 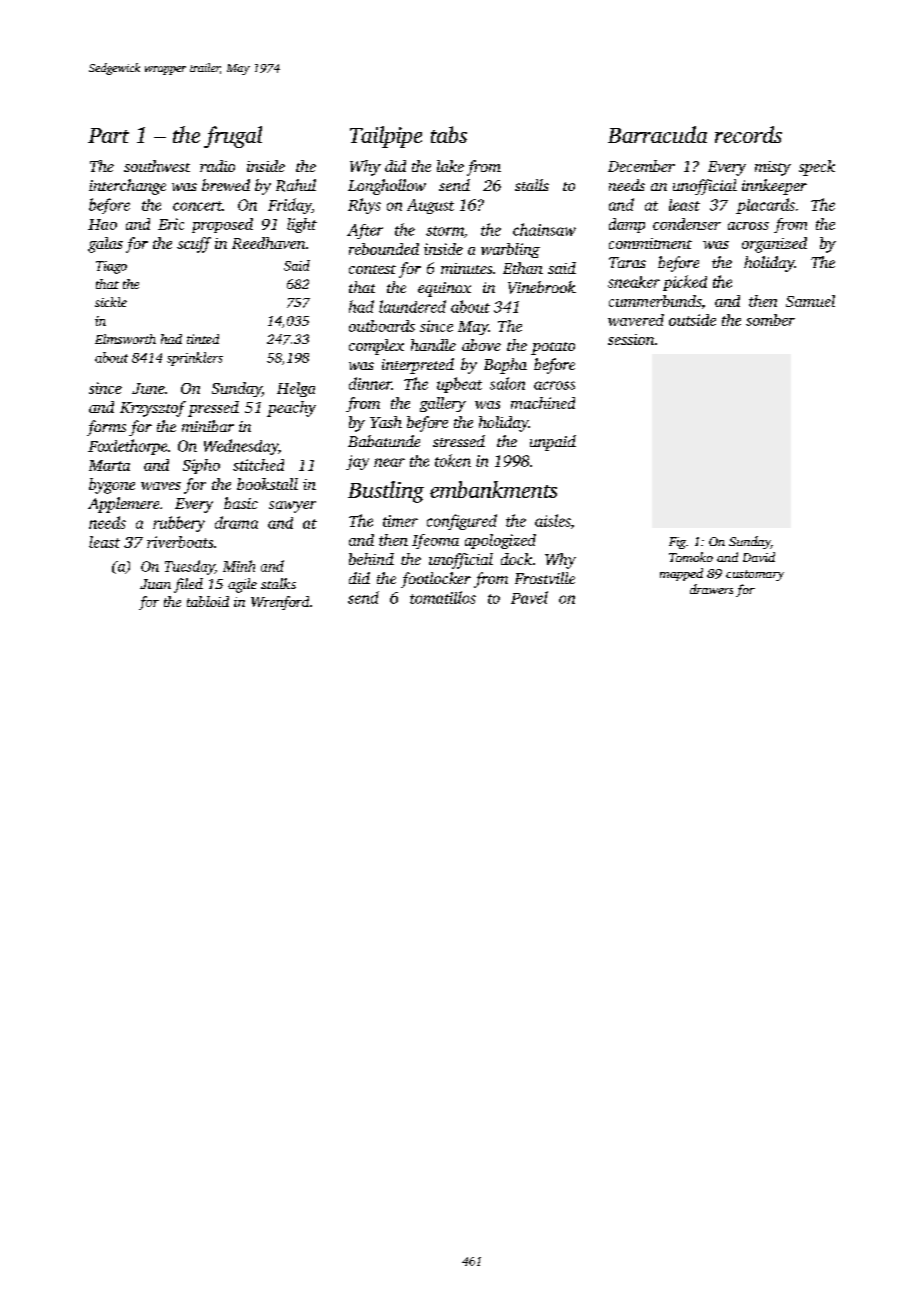 What do you see at coordinates (155, 584) in the image?
I see `Juan` at bounding box center [155, 584].
